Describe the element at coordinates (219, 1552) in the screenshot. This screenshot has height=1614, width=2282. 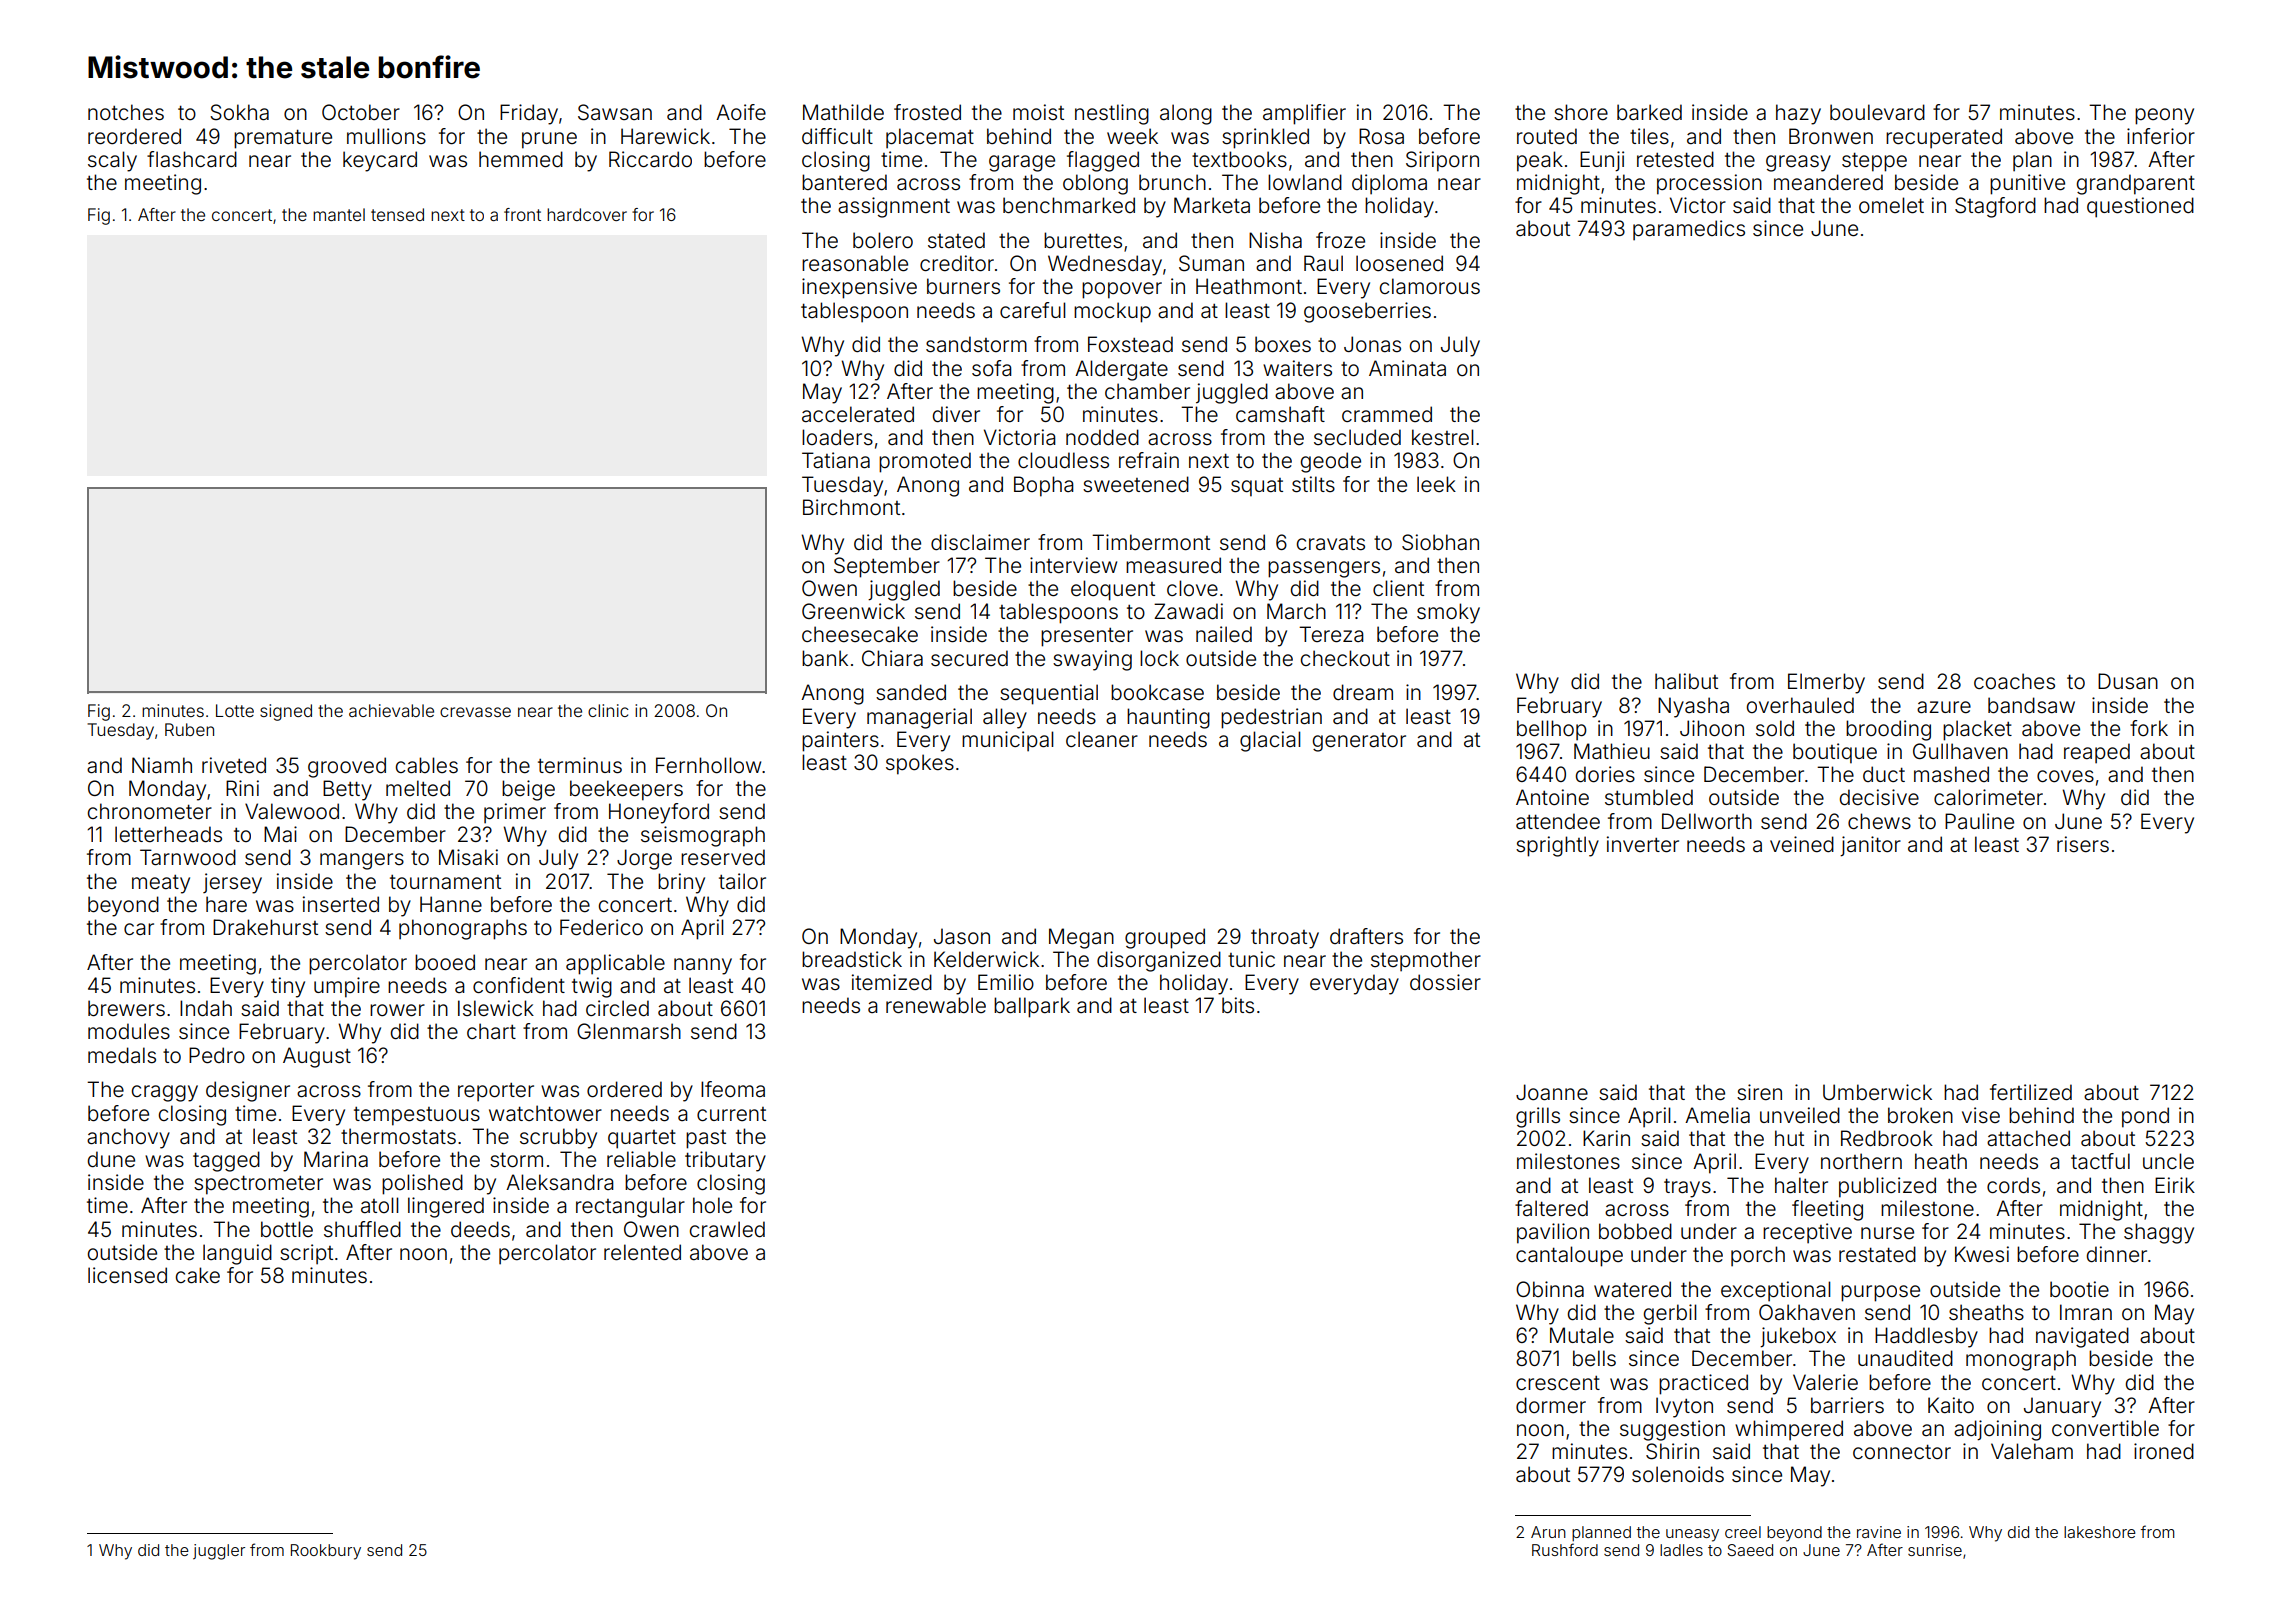
I see `juggler` at that location.
